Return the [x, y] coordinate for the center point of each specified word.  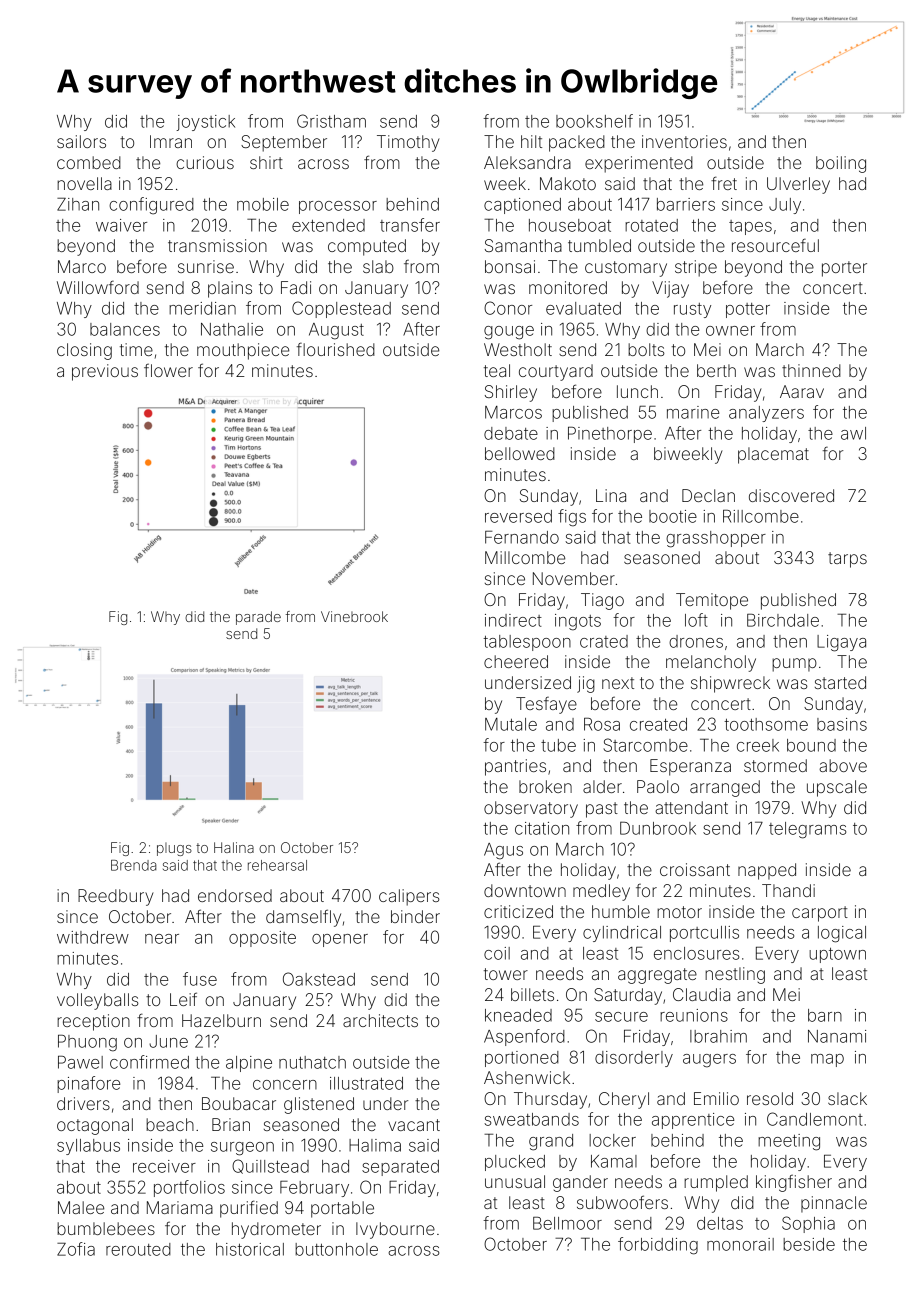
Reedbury [116, 897]
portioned [522, 1059]
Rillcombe [761, 516]
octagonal [95, 1126]
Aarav [802, 391]
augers [709, 1061]
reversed [518, 516]
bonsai [510, 266]
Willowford [98, 287]
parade [258, 618]
